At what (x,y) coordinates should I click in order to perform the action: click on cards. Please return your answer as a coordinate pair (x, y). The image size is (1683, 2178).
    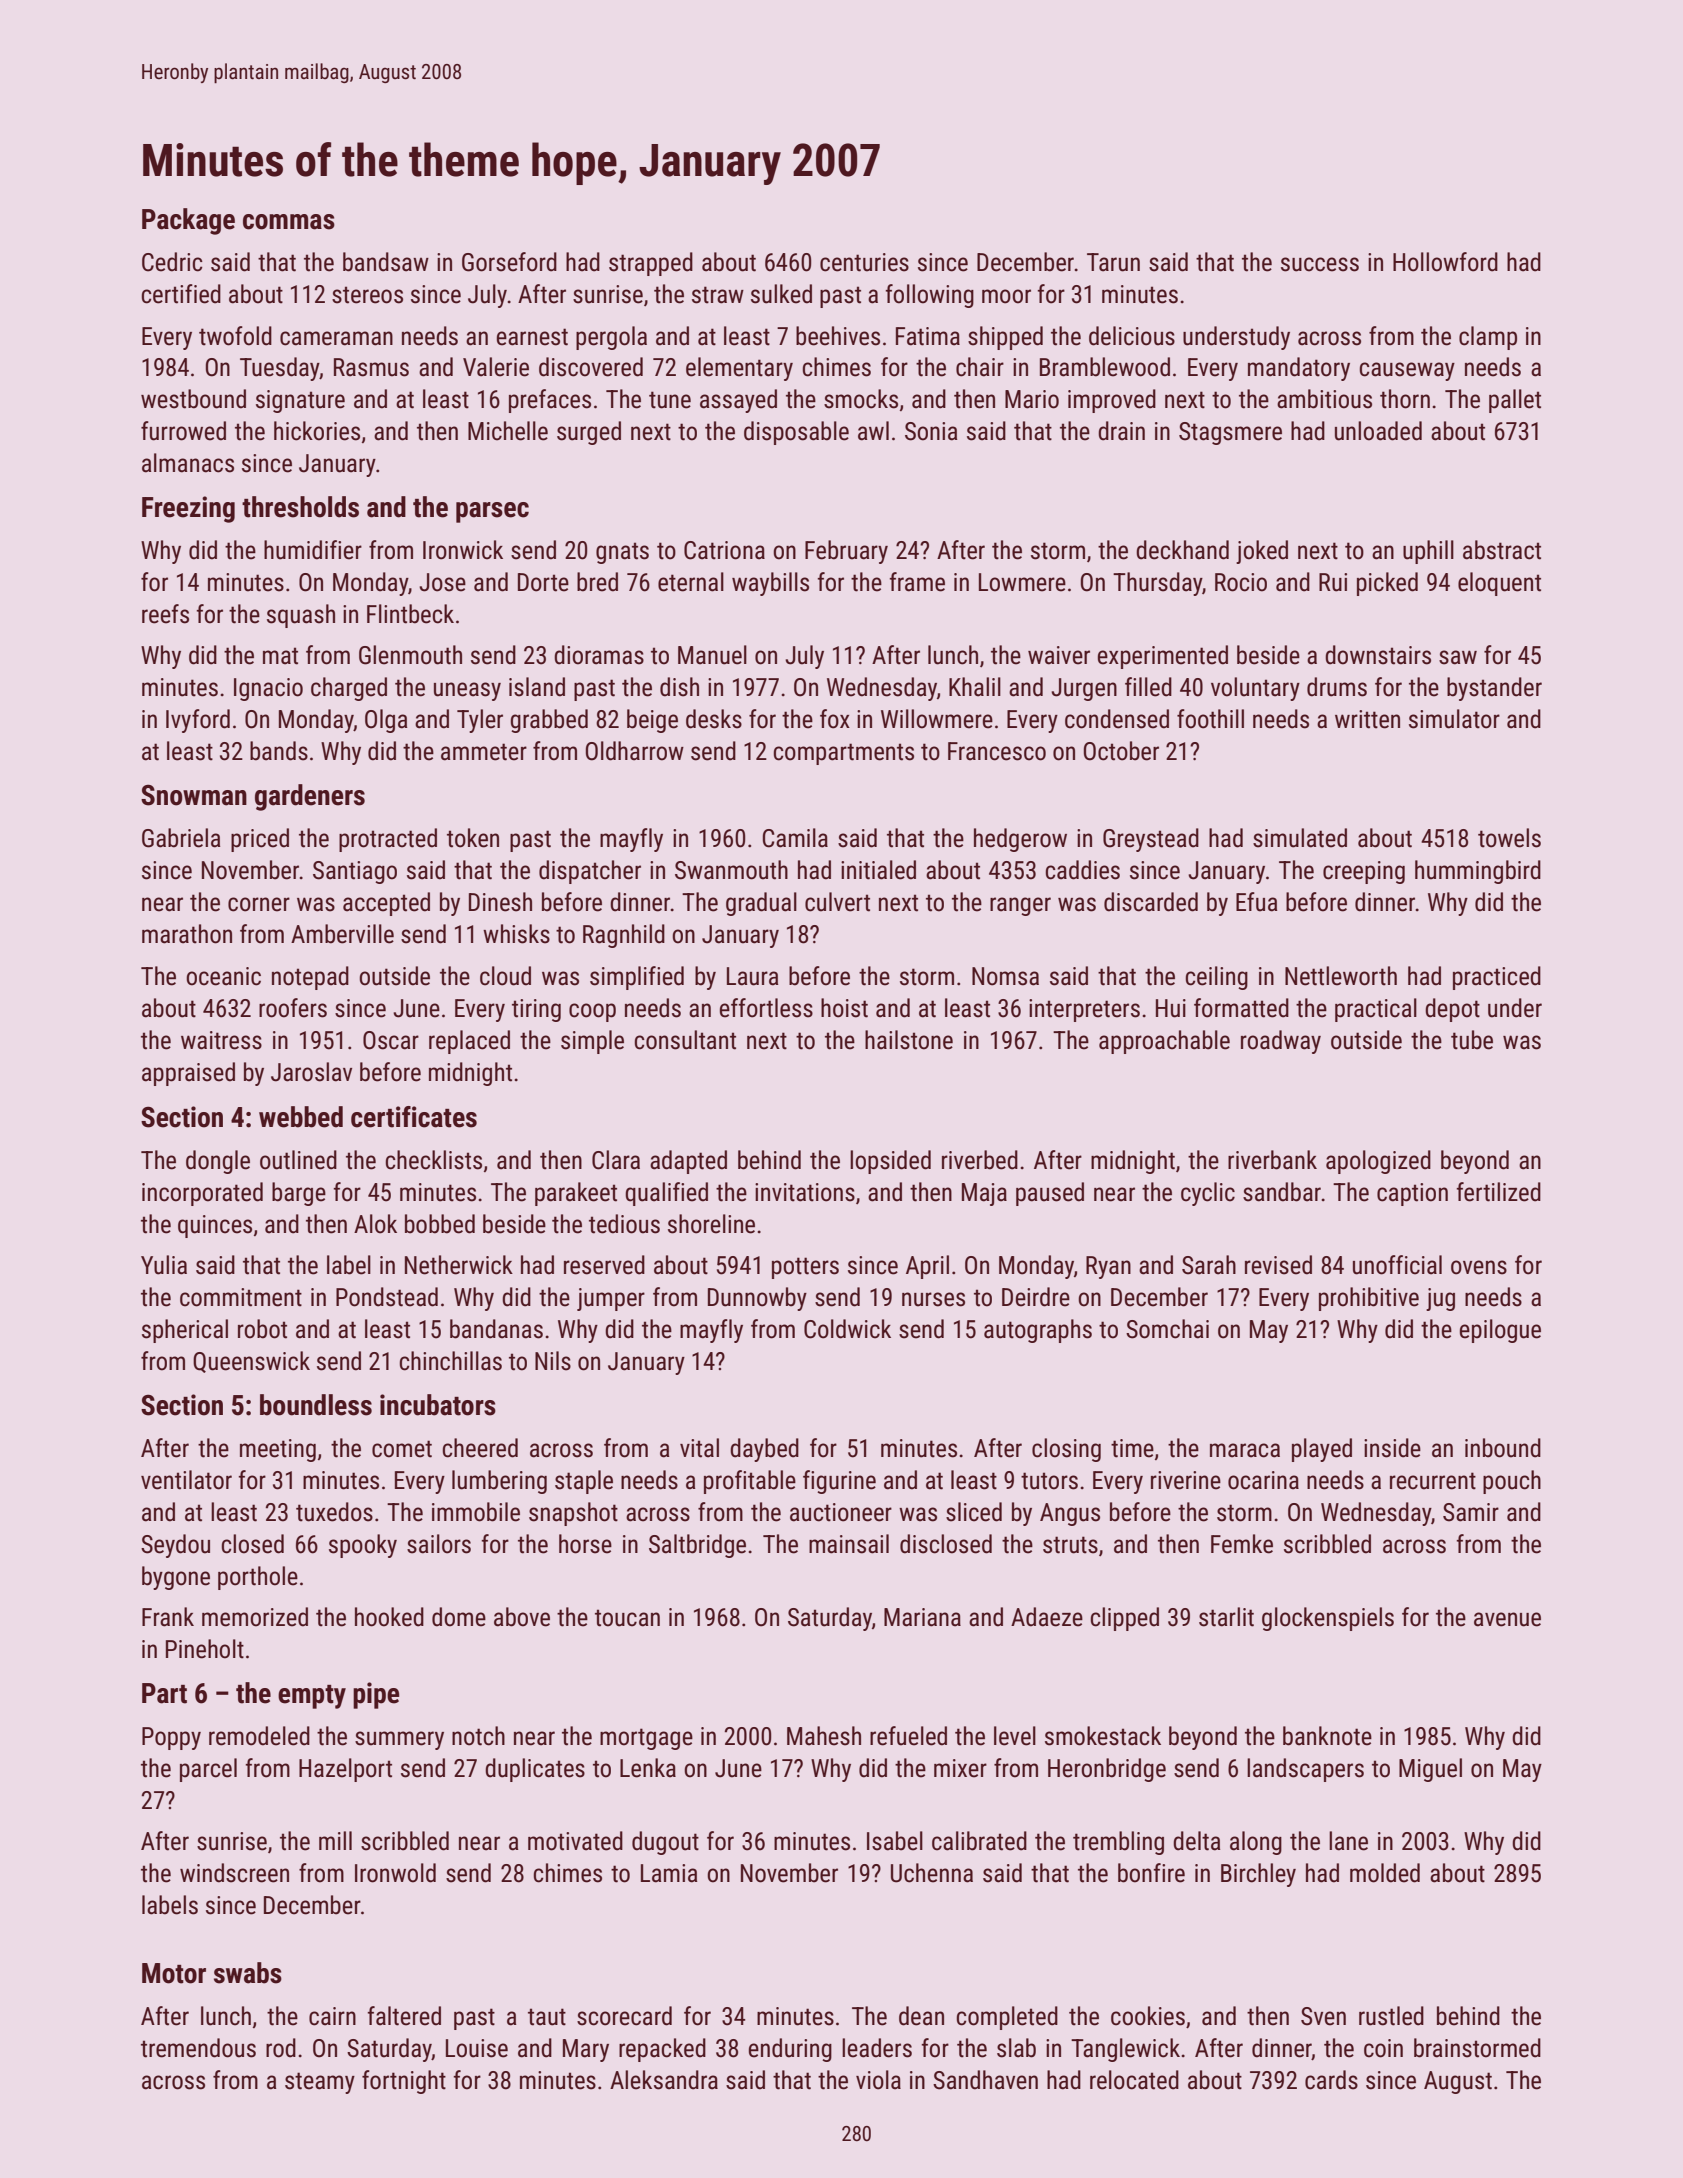
    Looking at the image, I should click on (1331, 2080).
